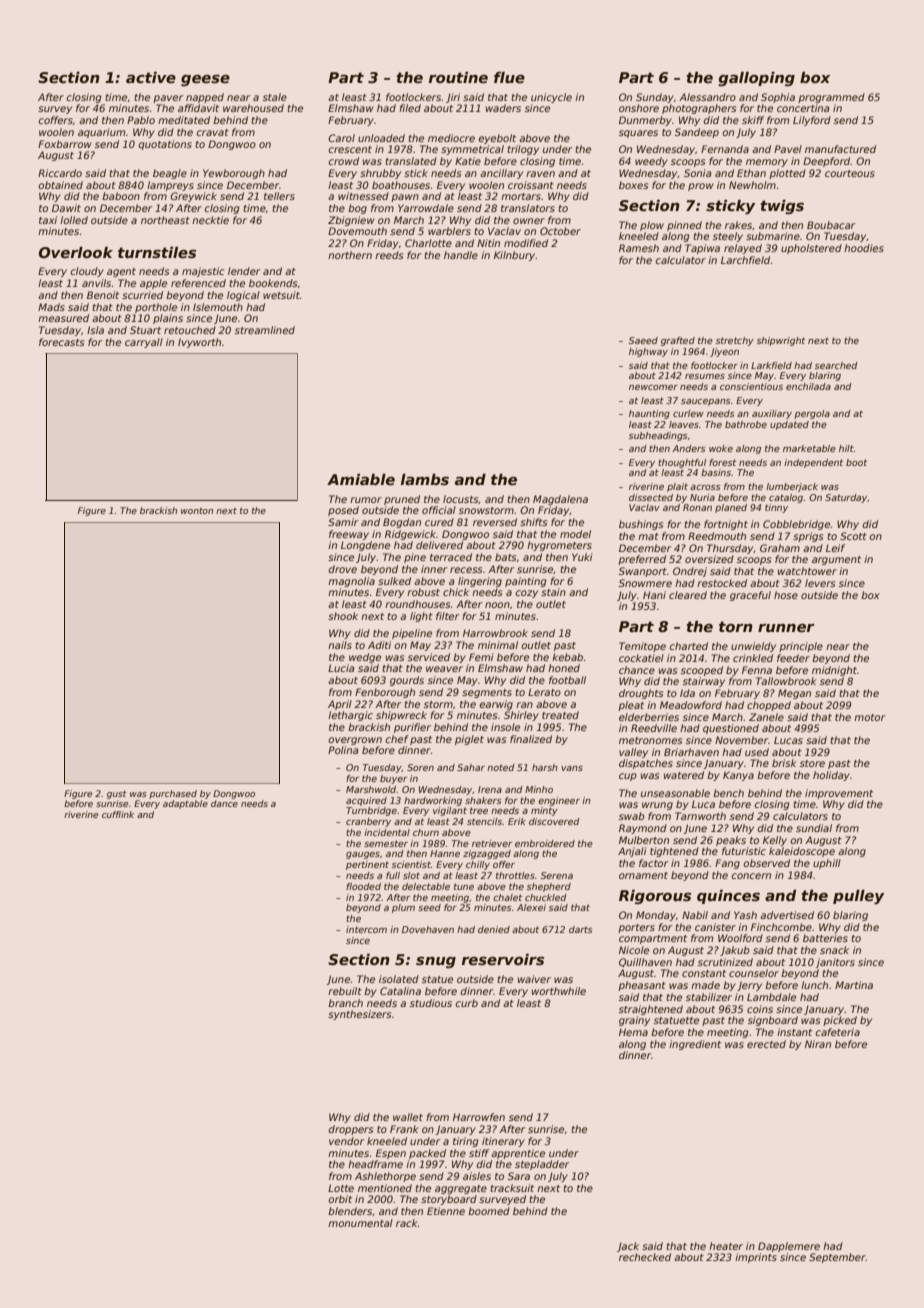 The width and height of the screenshot is (924, 1308). What do you see at coordinates (648, 352) in the screenshot?
I see `highway` at bounding box center [648, 352].
